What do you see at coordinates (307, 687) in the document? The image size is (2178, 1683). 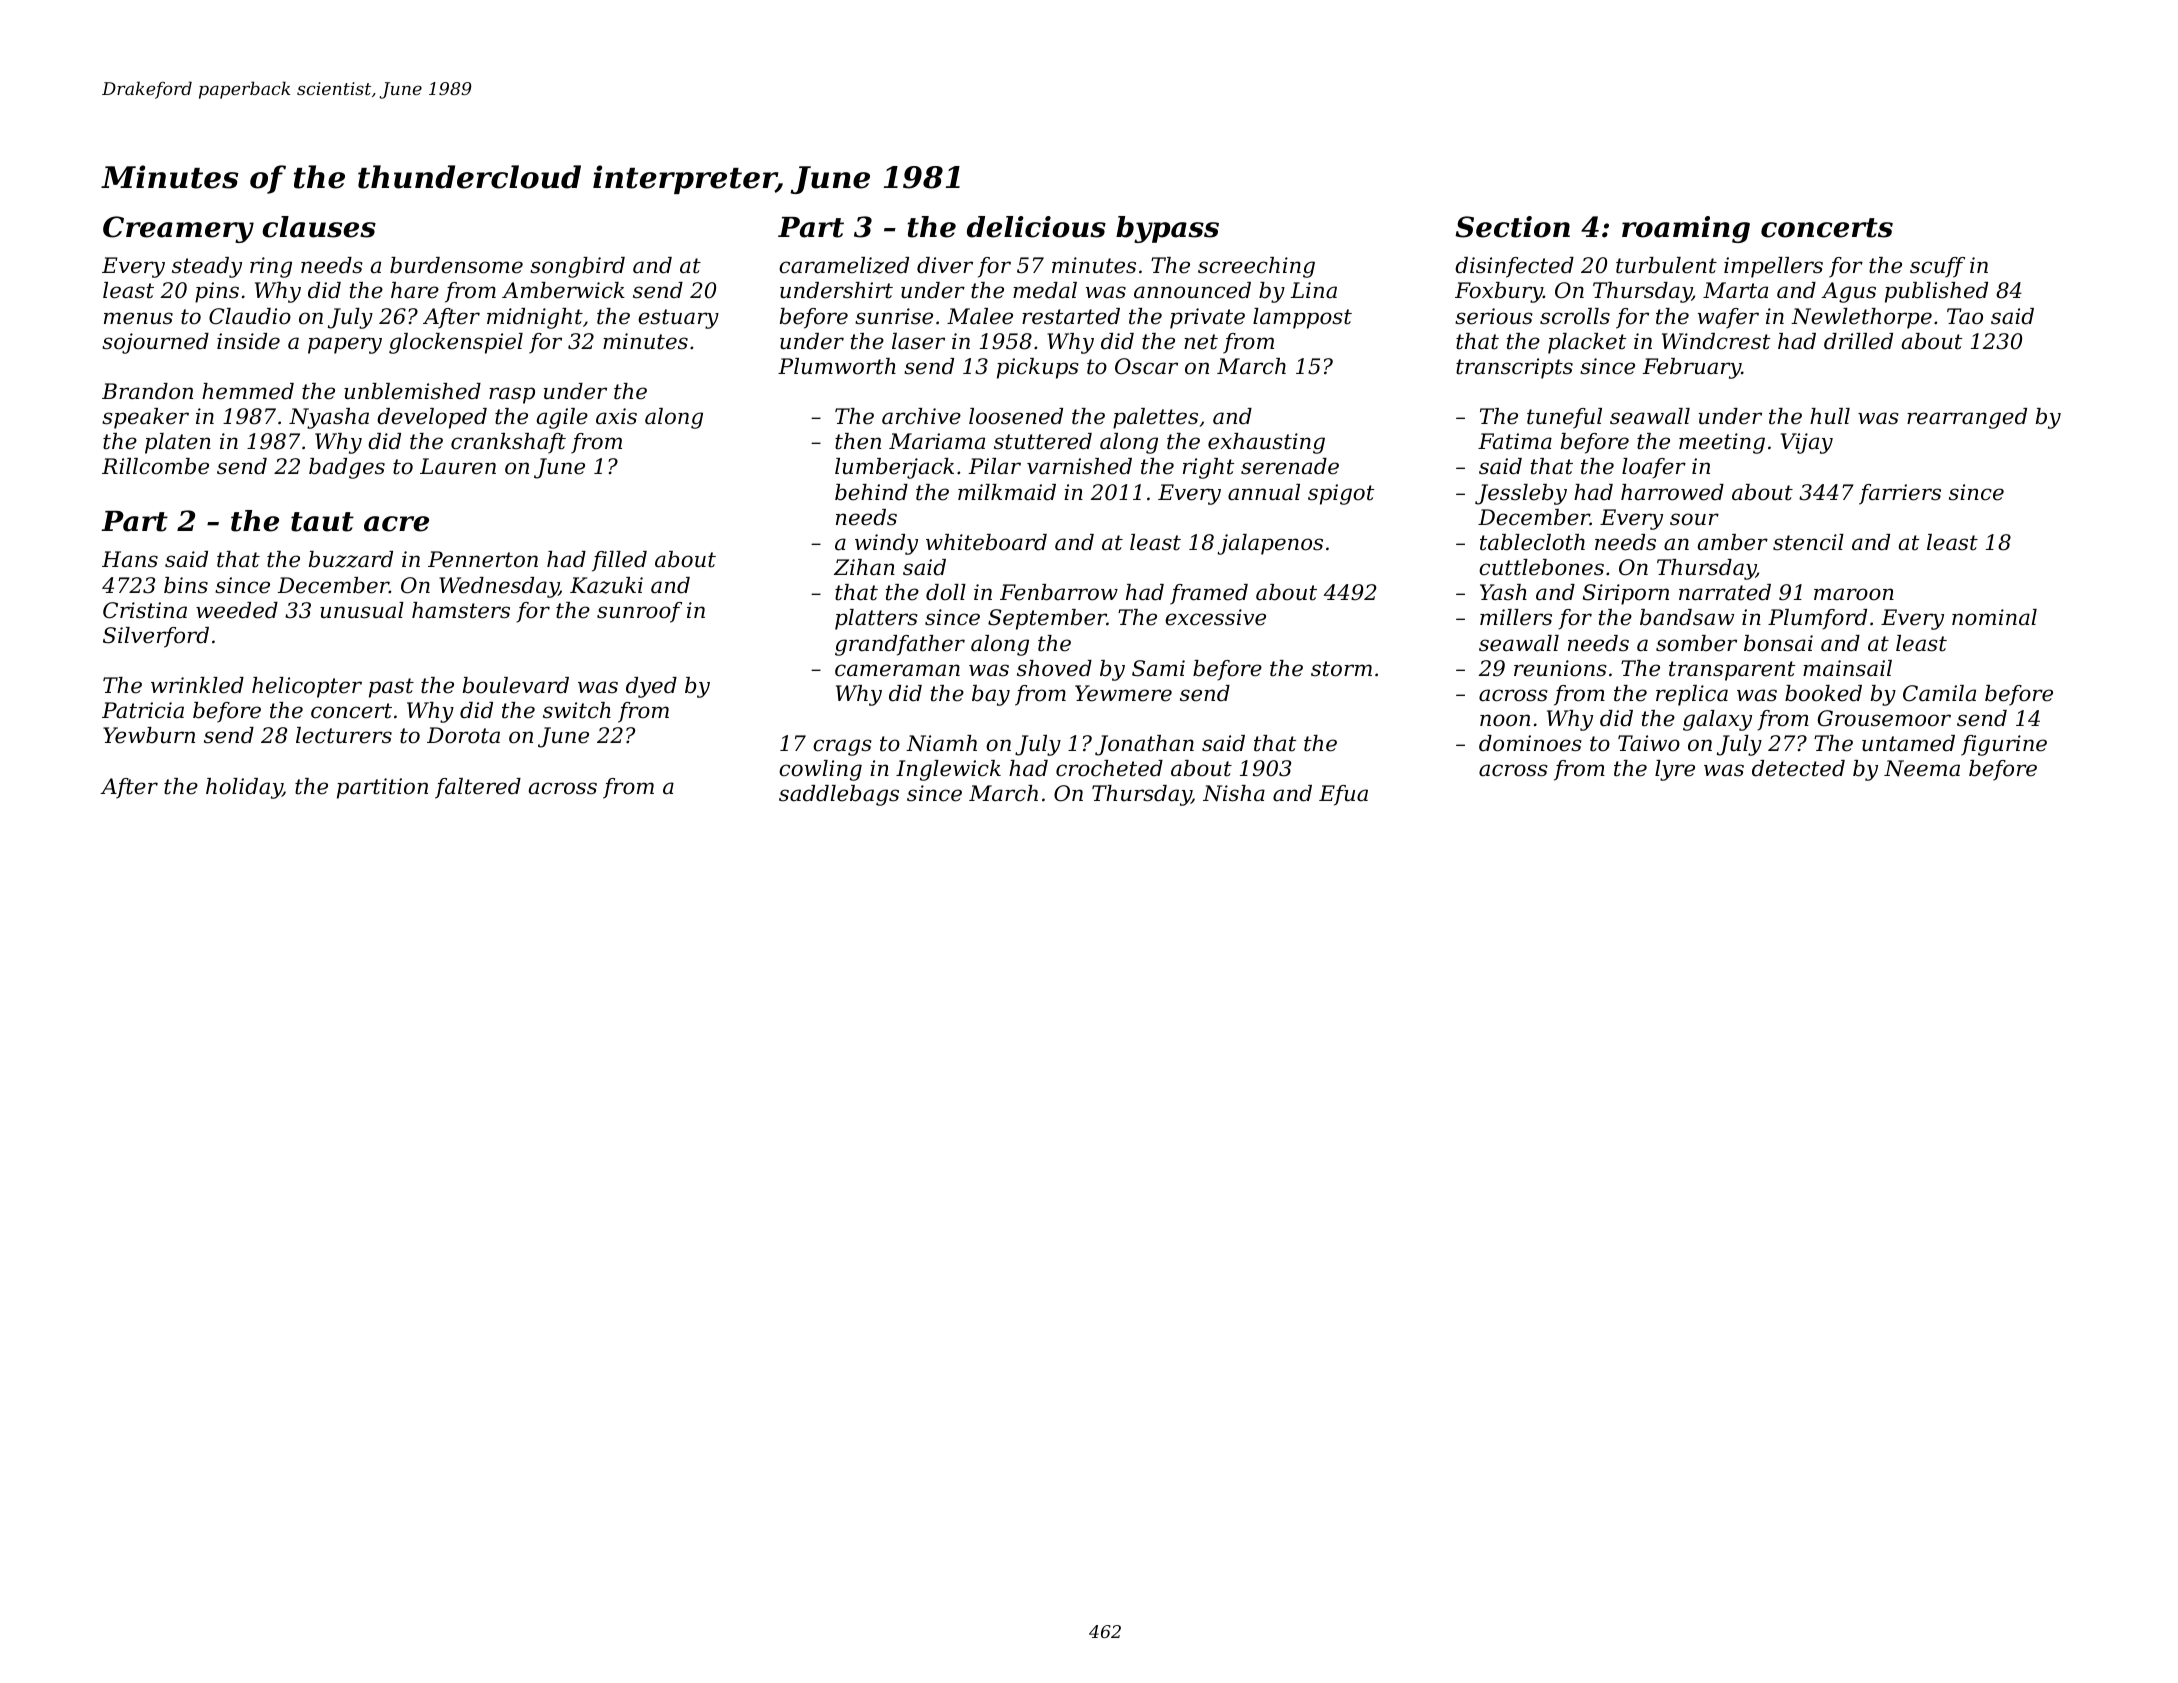 I see `helicopter` at bounding box center [307, 687].
